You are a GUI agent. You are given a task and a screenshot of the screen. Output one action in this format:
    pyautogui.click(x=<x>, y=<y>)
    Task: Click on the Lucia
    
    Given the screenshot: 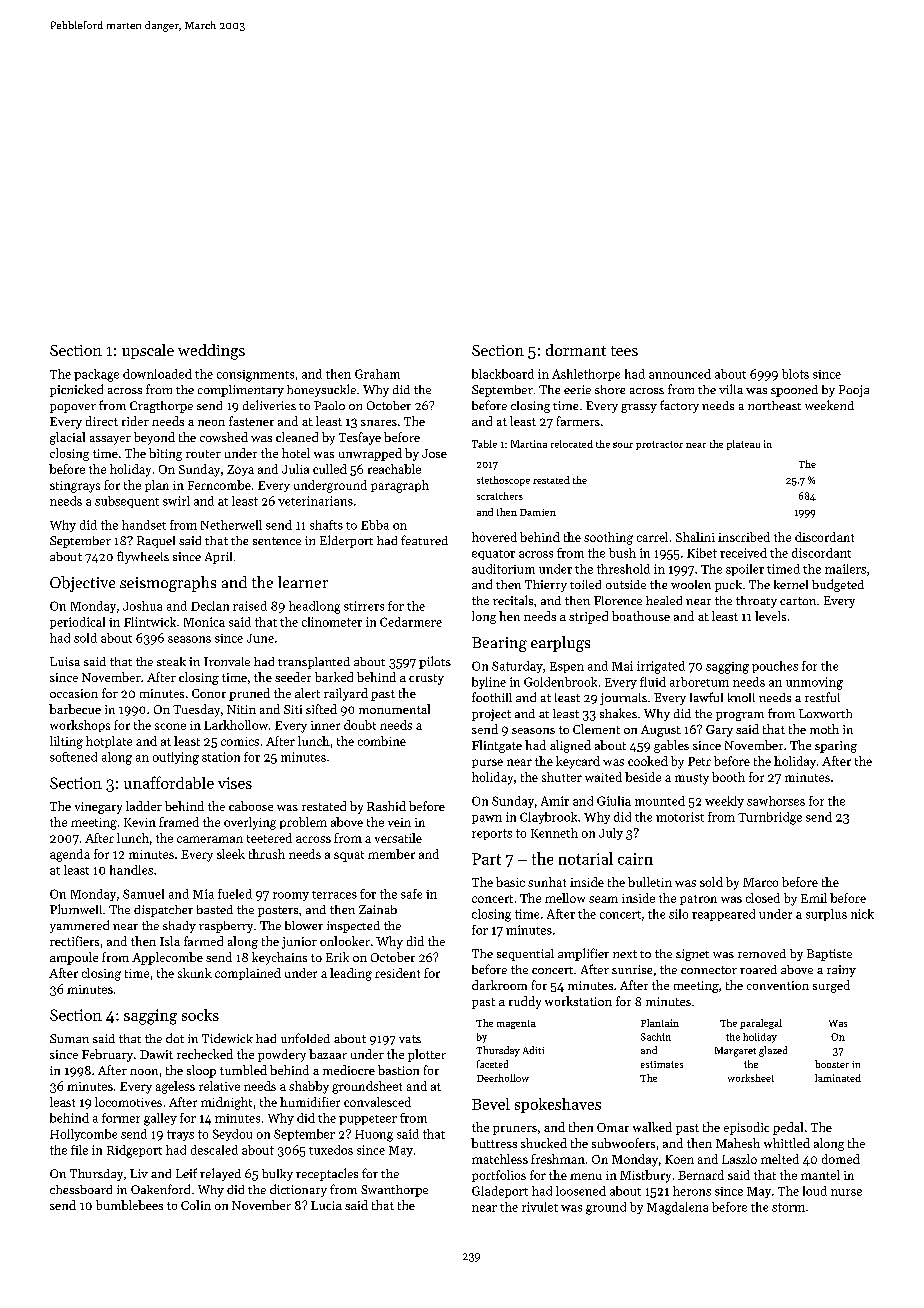 What is the action you would take?
    pyautogui.click(x=326, y=1205)
